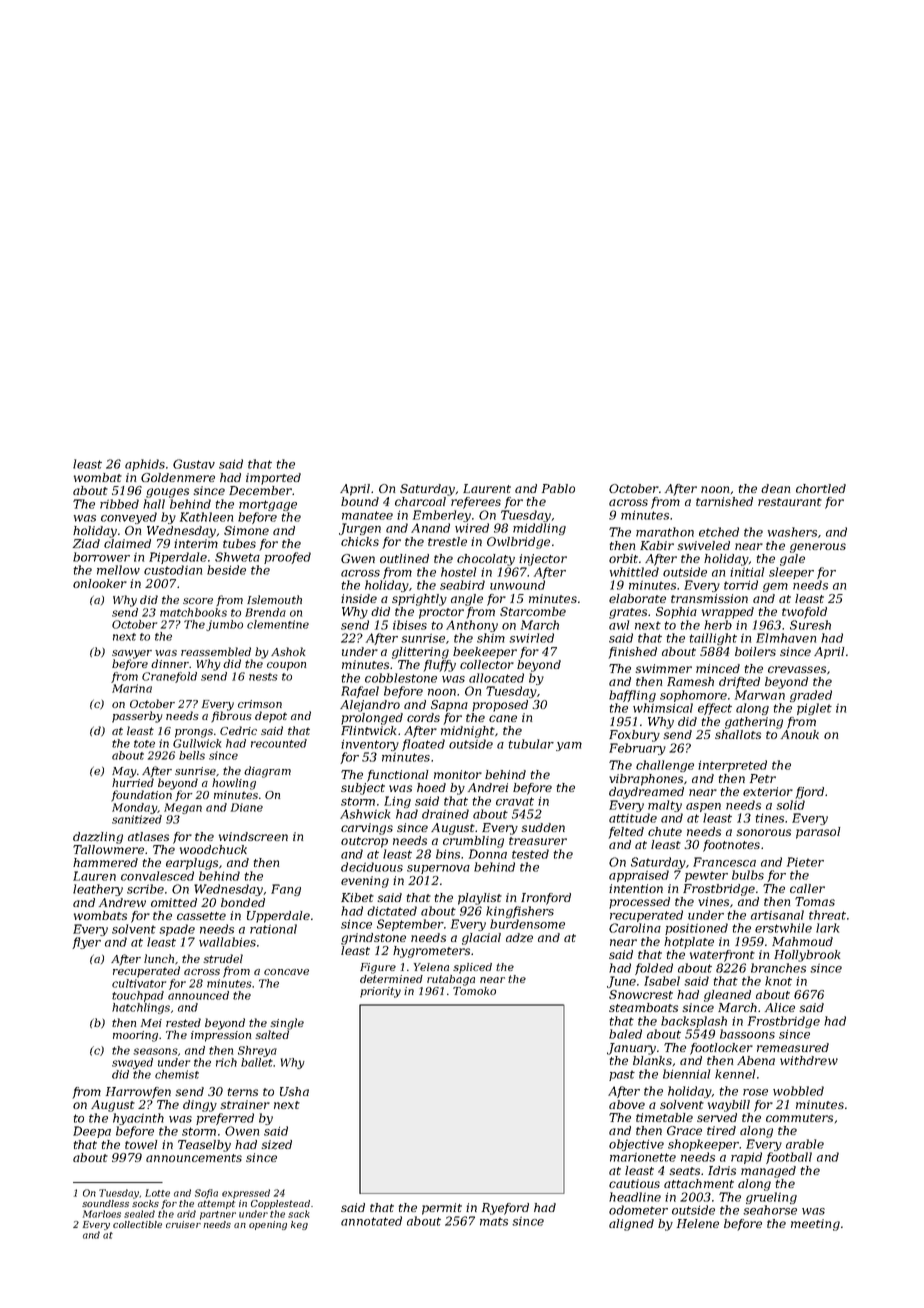 This page has width=924, height=1308. Describe the element at coordinates (775, 488) in the page. I see `dean` at that location.
